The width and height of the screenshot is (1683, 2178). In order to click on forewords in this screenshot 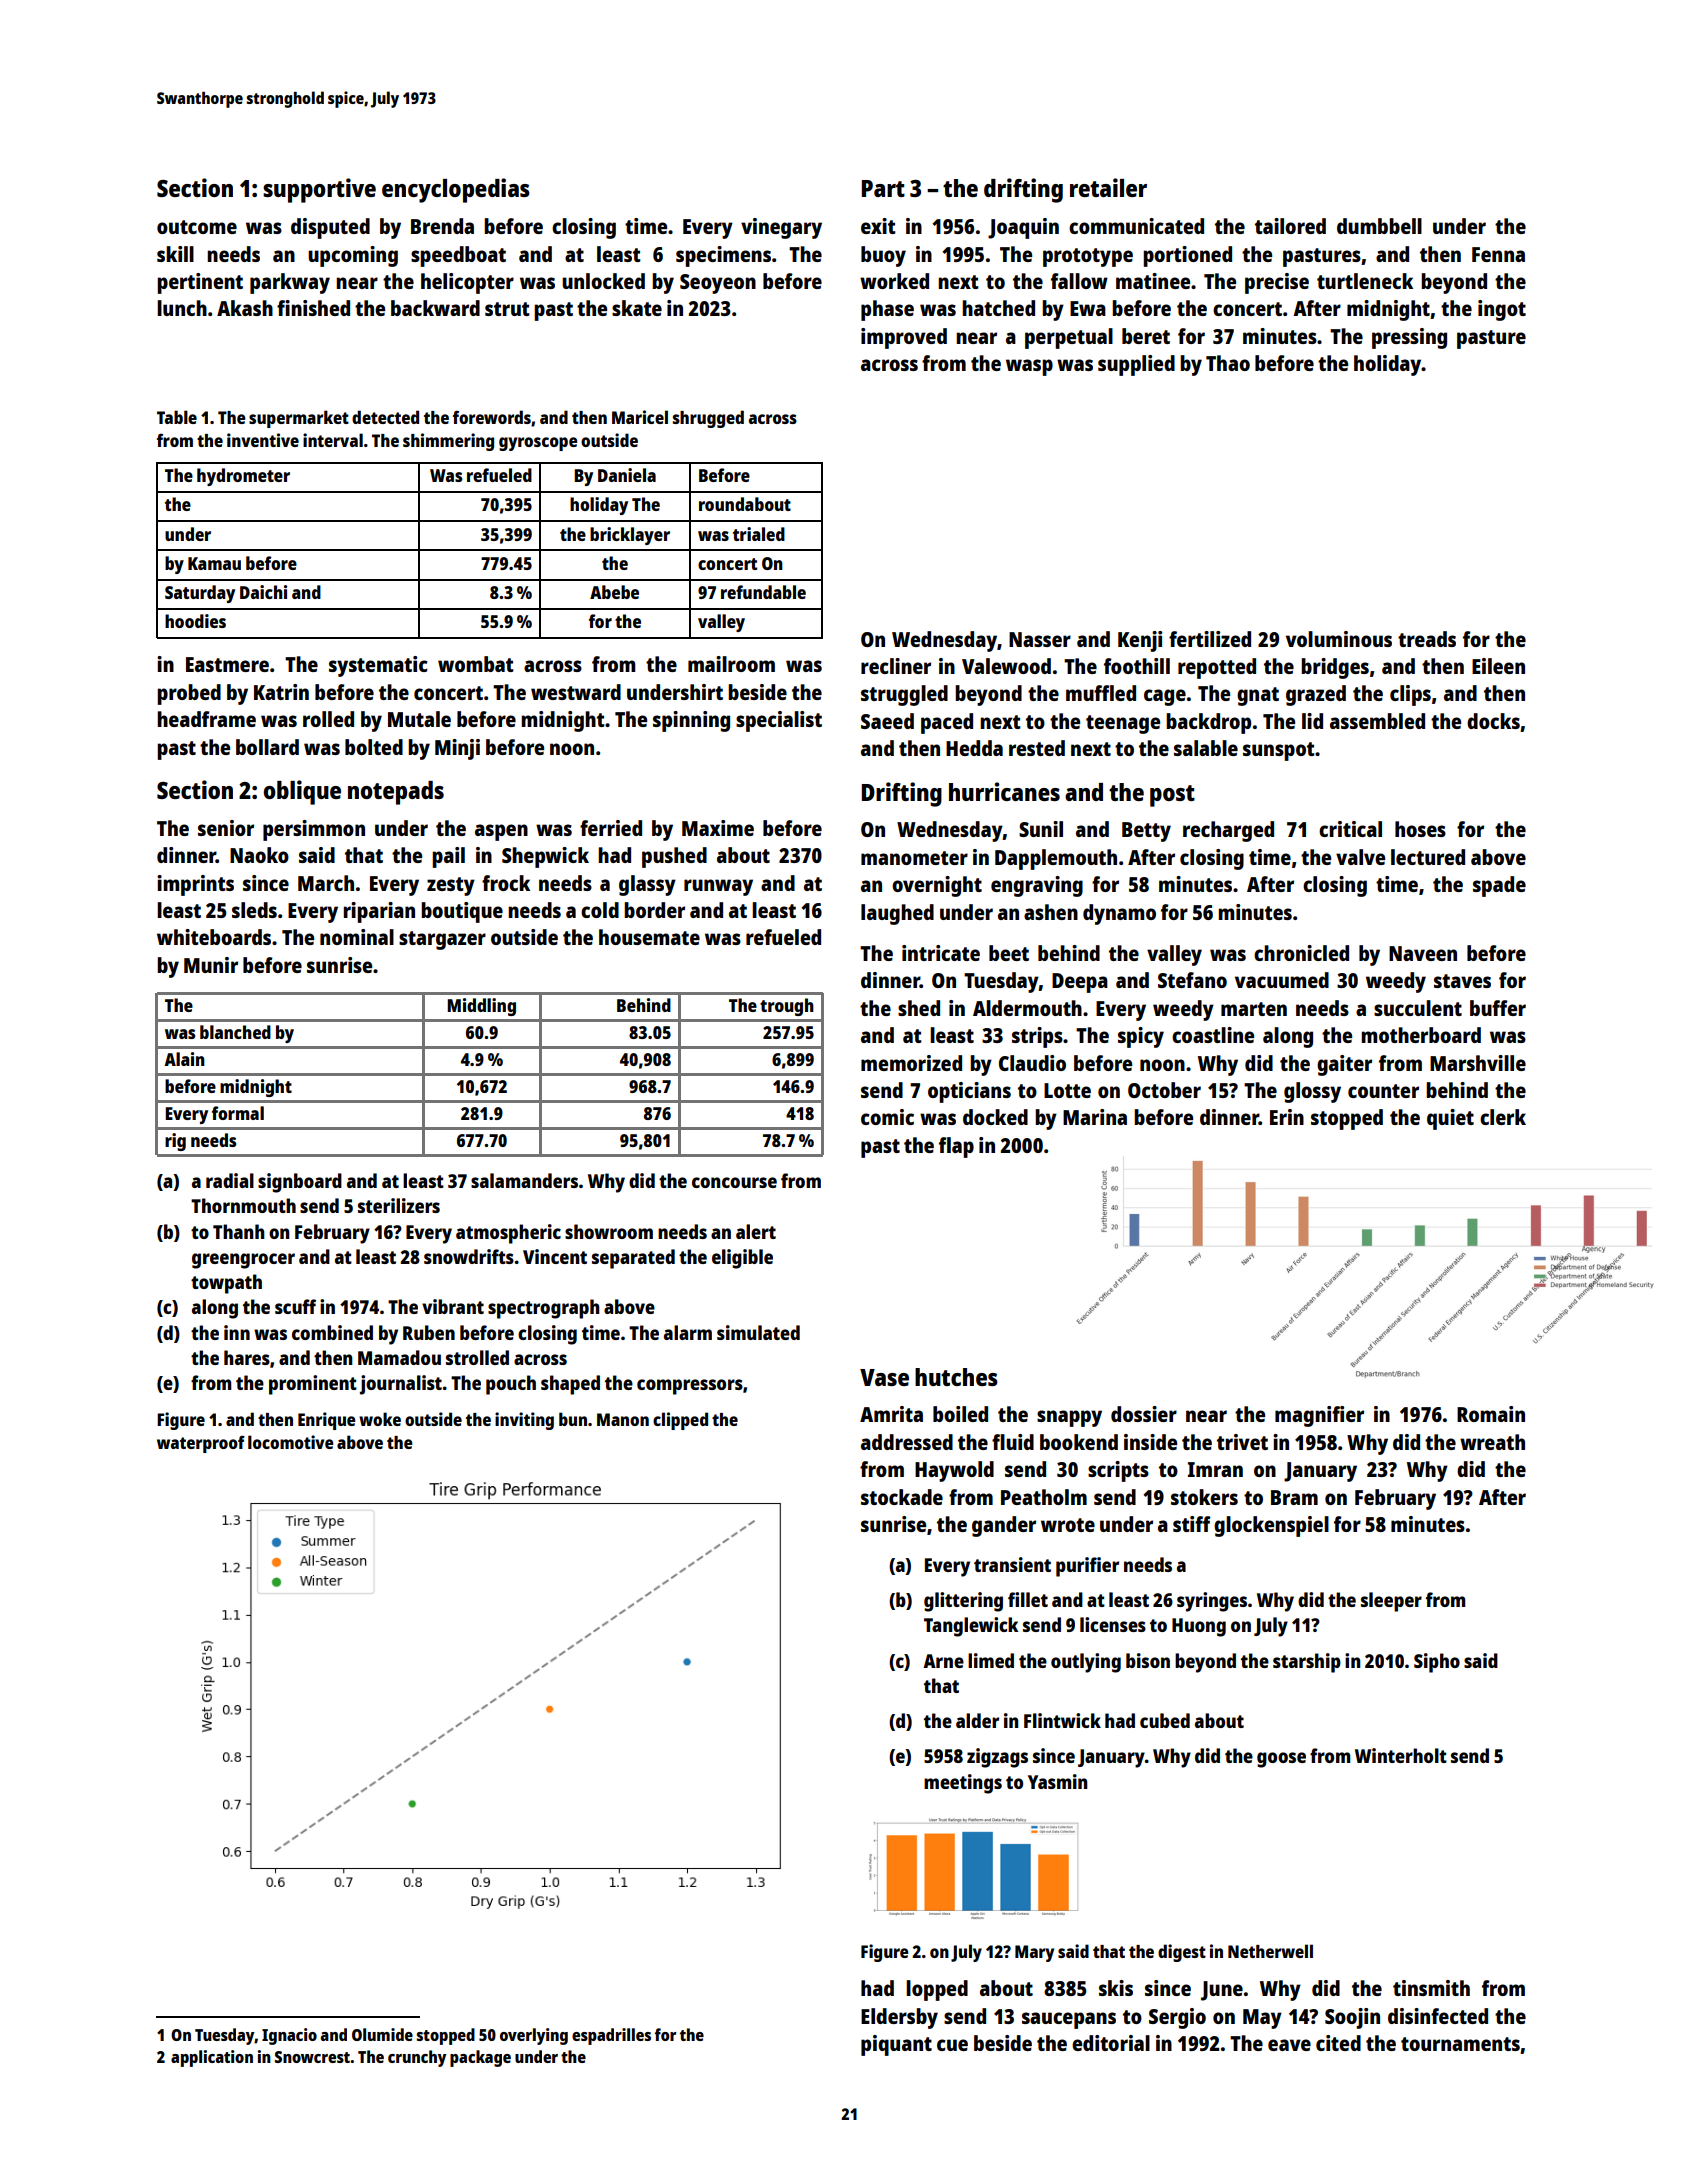, I will do `click(492, 417)`.
